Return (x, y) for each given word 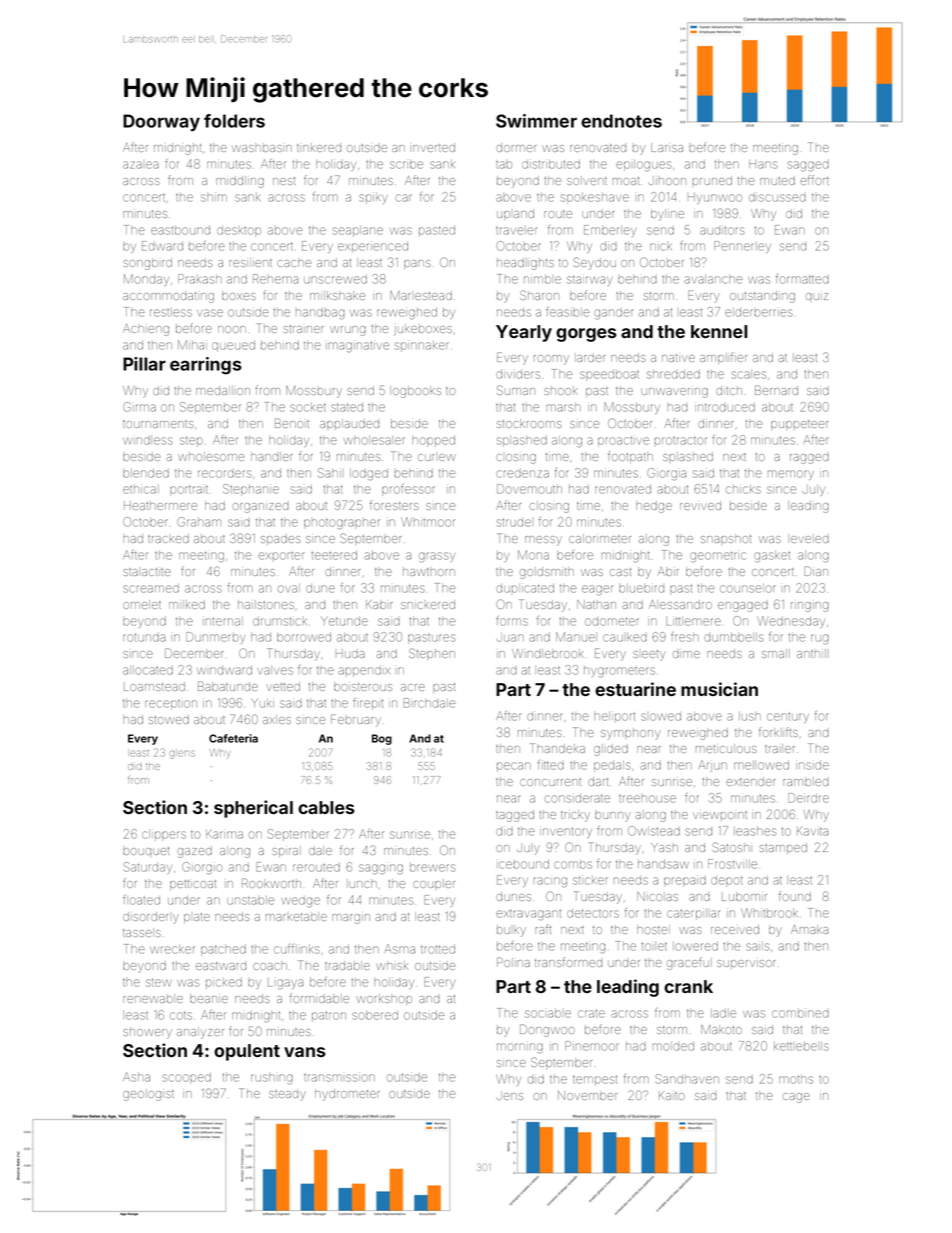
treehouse (647, 799)
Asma (399, 949)
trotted (438, 949)
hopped (433, 441)
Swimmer (536, 121)
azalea (141, 165)
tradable (347, 965)
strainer (304, 329)
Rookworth (271, 883)
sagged (808, 166)
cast (620, 572)
